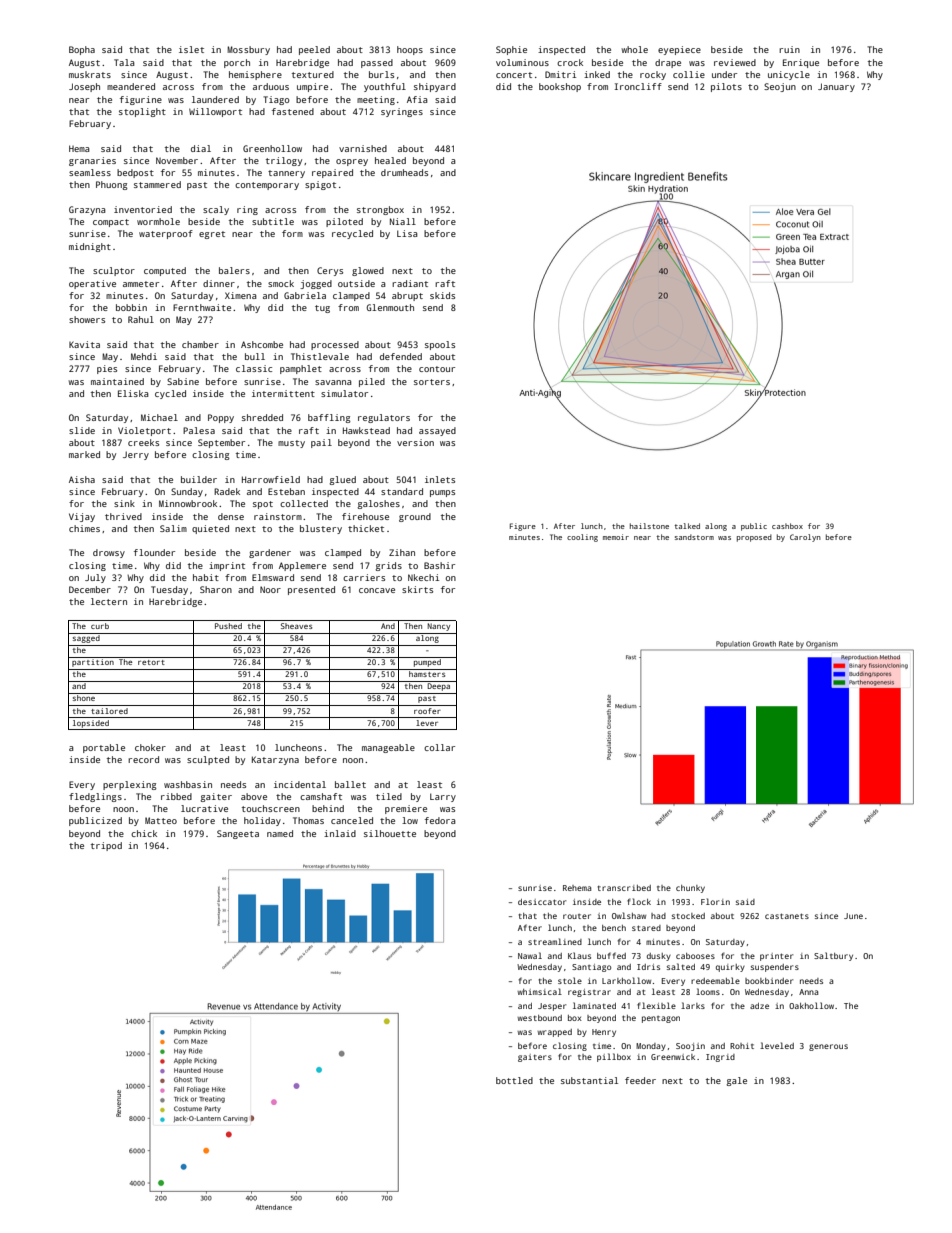 The height and width of the screenshot is (1233, 952). What do you see at coordinates (514, 1080) in the screenshot?
I see `bottled` at bounding box center [514, 1080].
